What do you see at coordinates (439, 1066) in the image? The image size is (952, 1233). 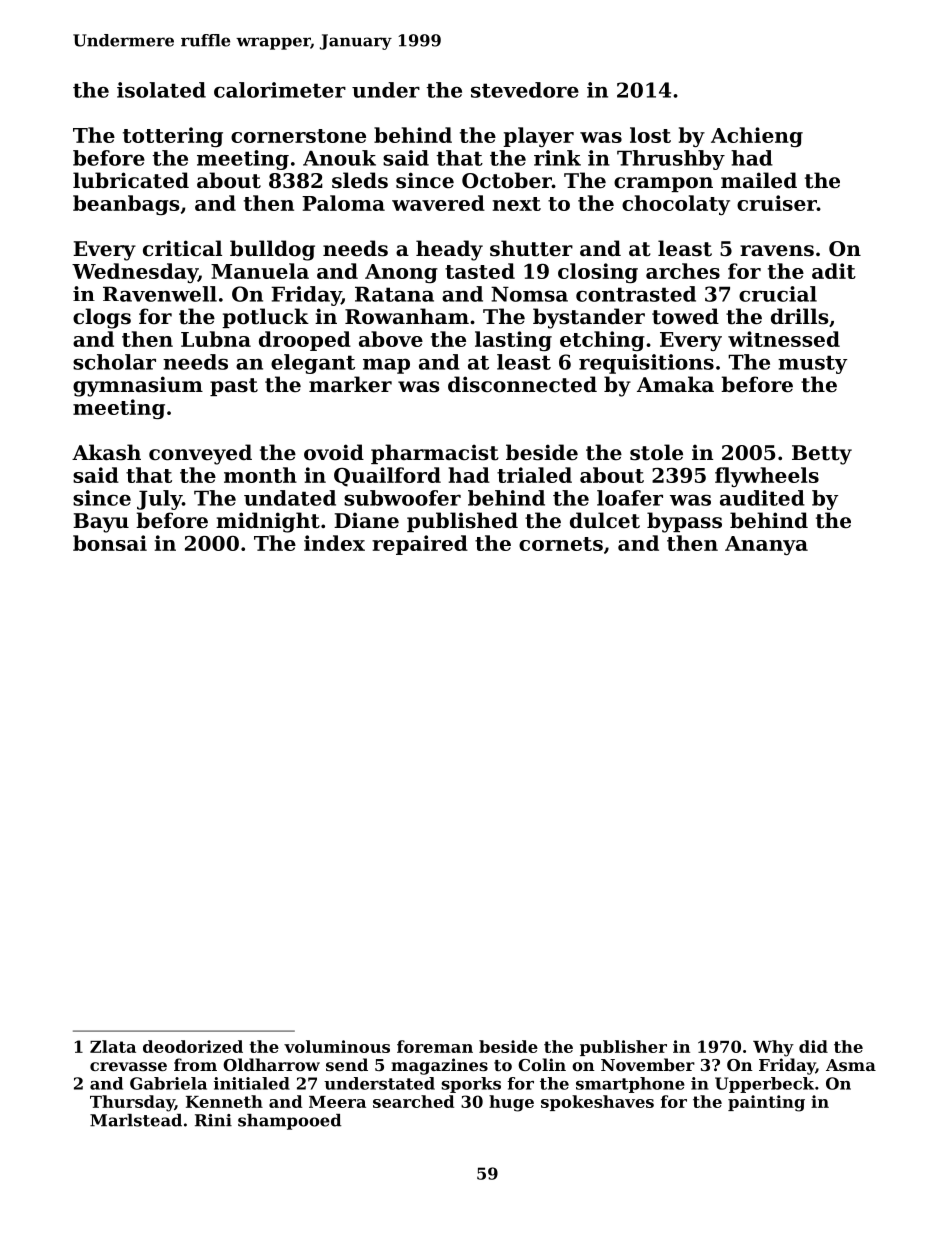 I see `magazines` at bounding box center [439, 1066].
